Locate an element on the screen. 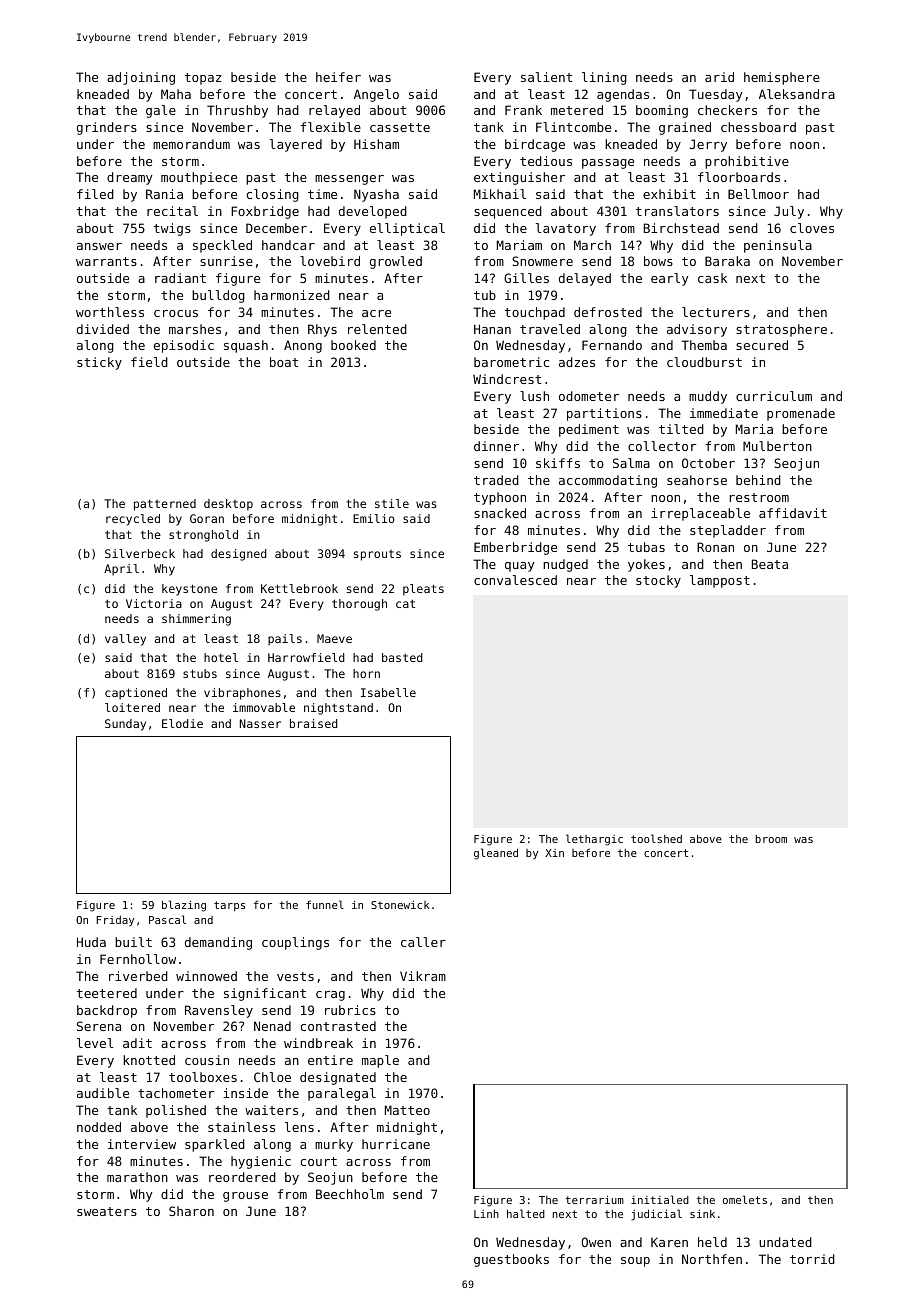 This screenshot has height=1308, width=924. speckled is located at coordinates (222, 246).
